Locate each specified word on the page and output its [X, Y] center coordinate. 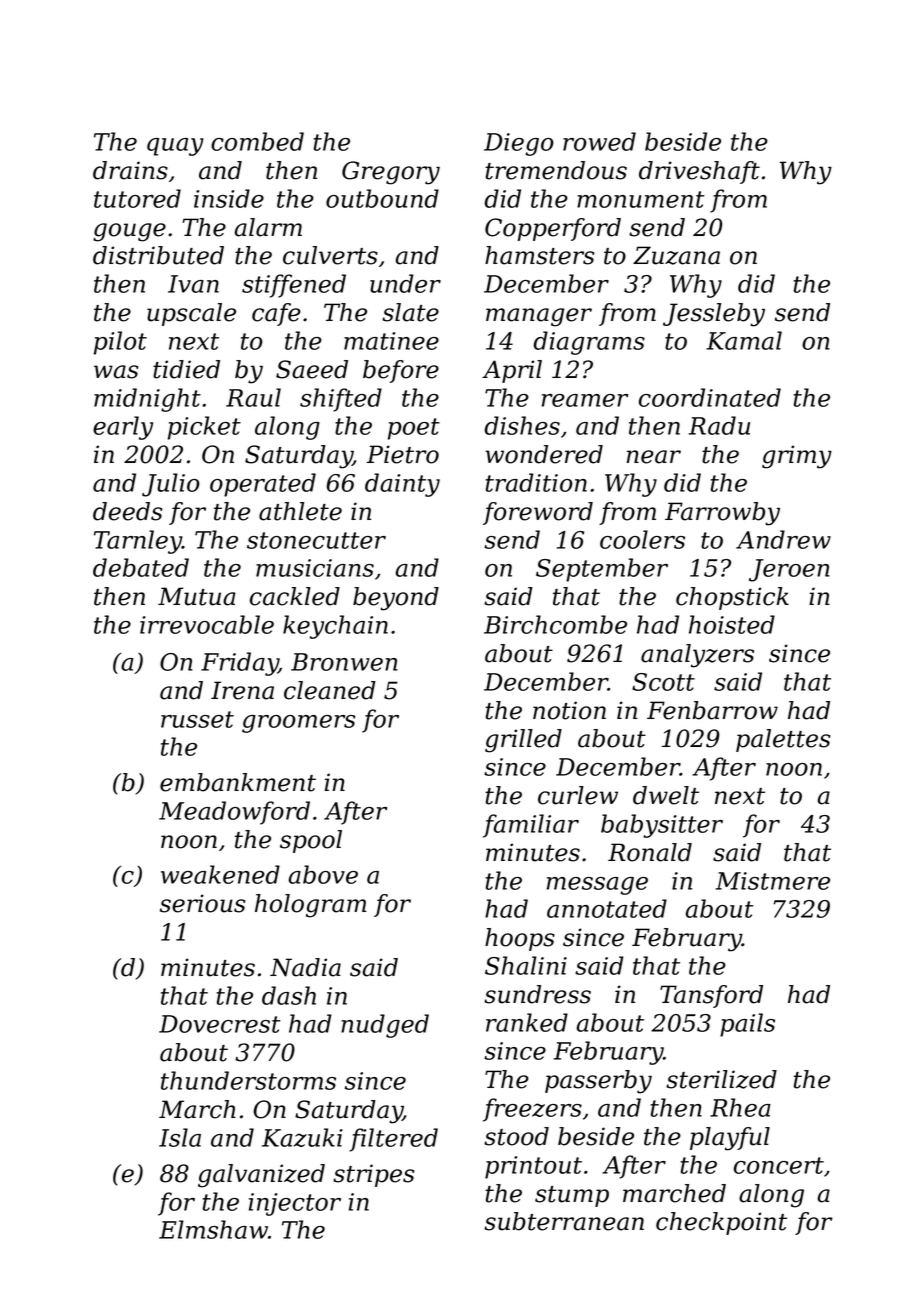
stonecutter [316, 540]
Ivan [193, 284]
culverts [330, 255]
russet [197, 719]
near [653, 457]
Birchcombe [555, 624]
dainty [402, 485]
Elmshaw [213, 1229]
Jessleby [714, 315]
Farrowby [722, 514]
